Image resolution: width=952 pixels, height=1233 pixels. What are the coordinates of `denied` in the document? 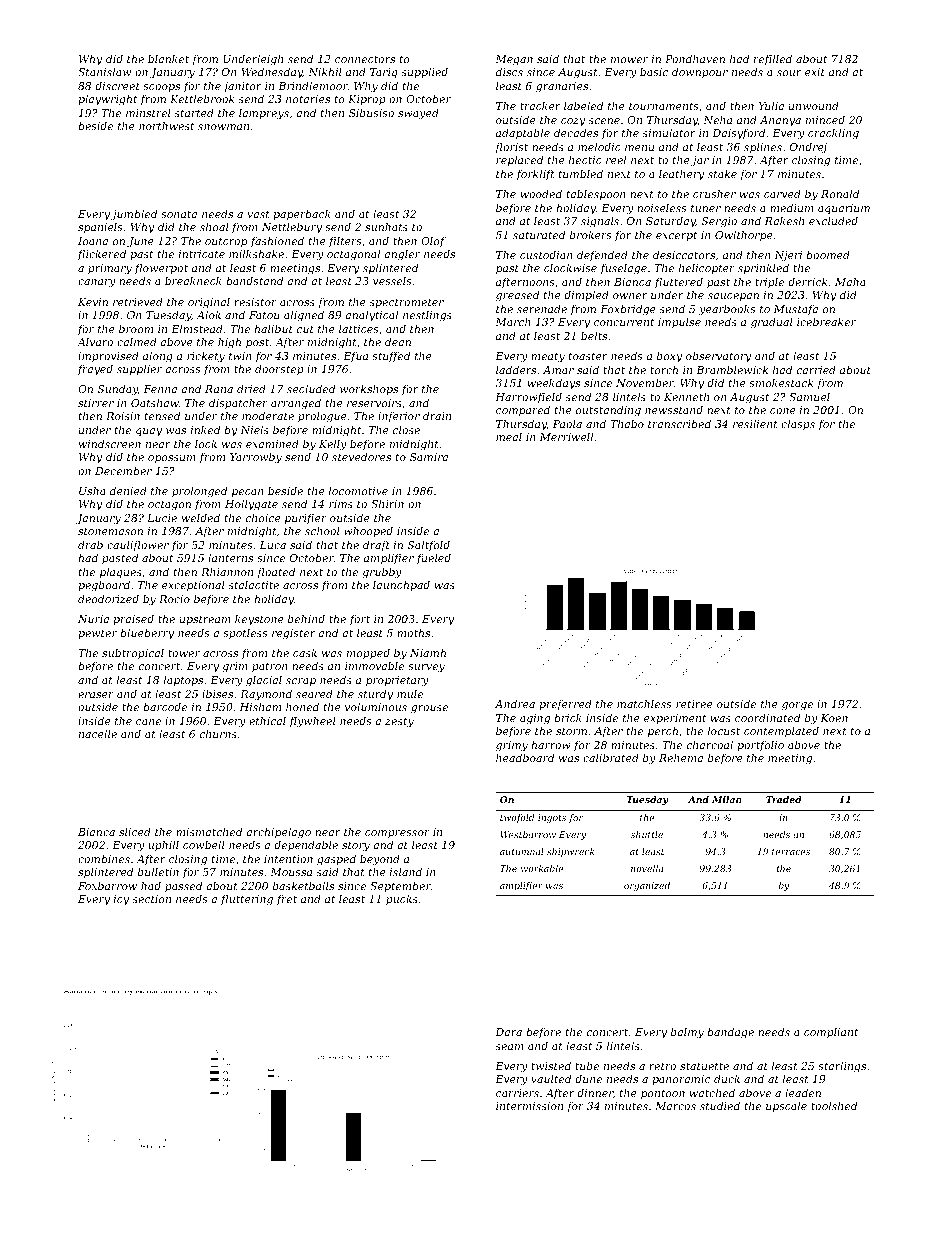 It's located at (128, 490).
